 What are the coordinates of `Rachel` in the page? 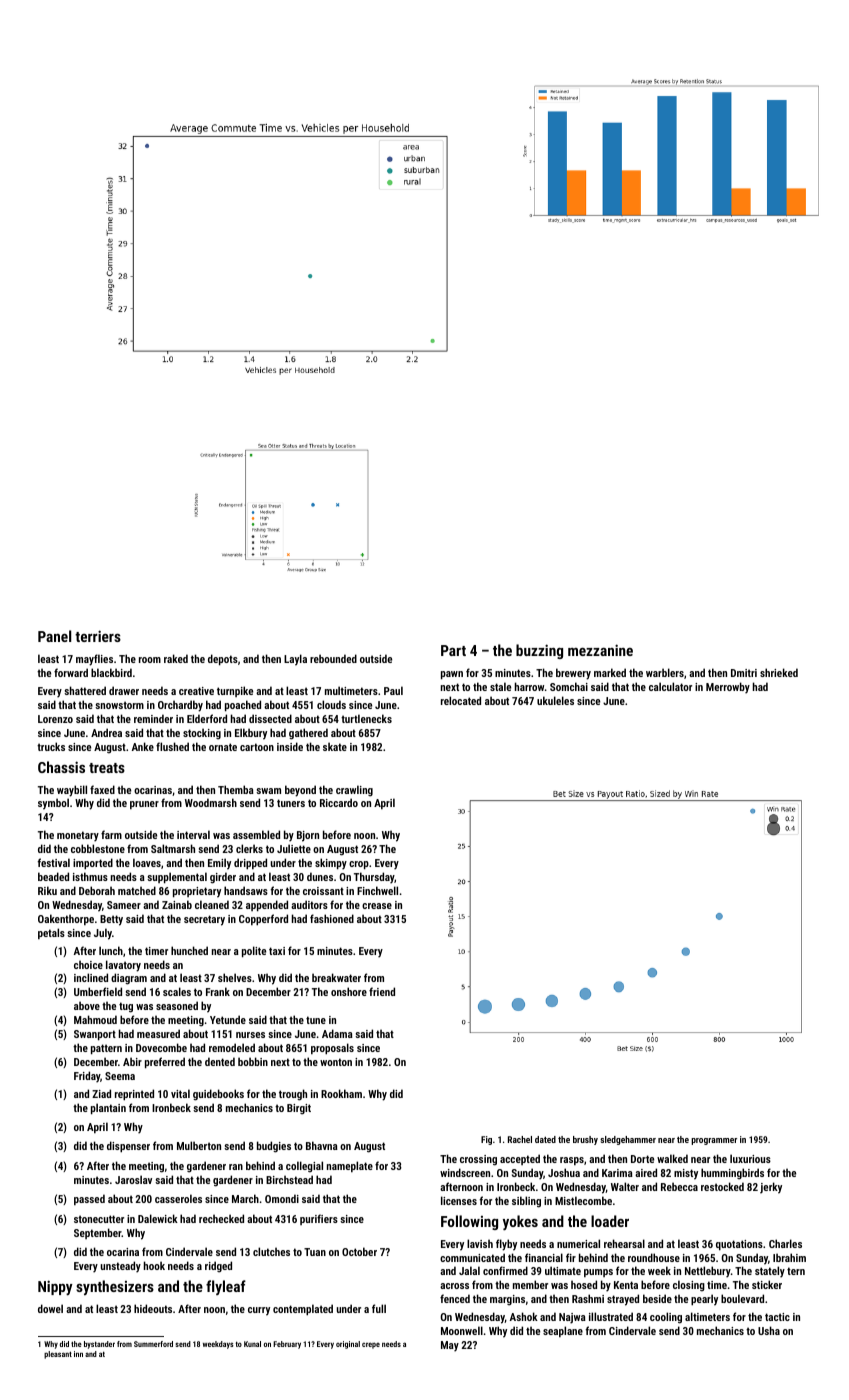 It's located at (520, 1139).
